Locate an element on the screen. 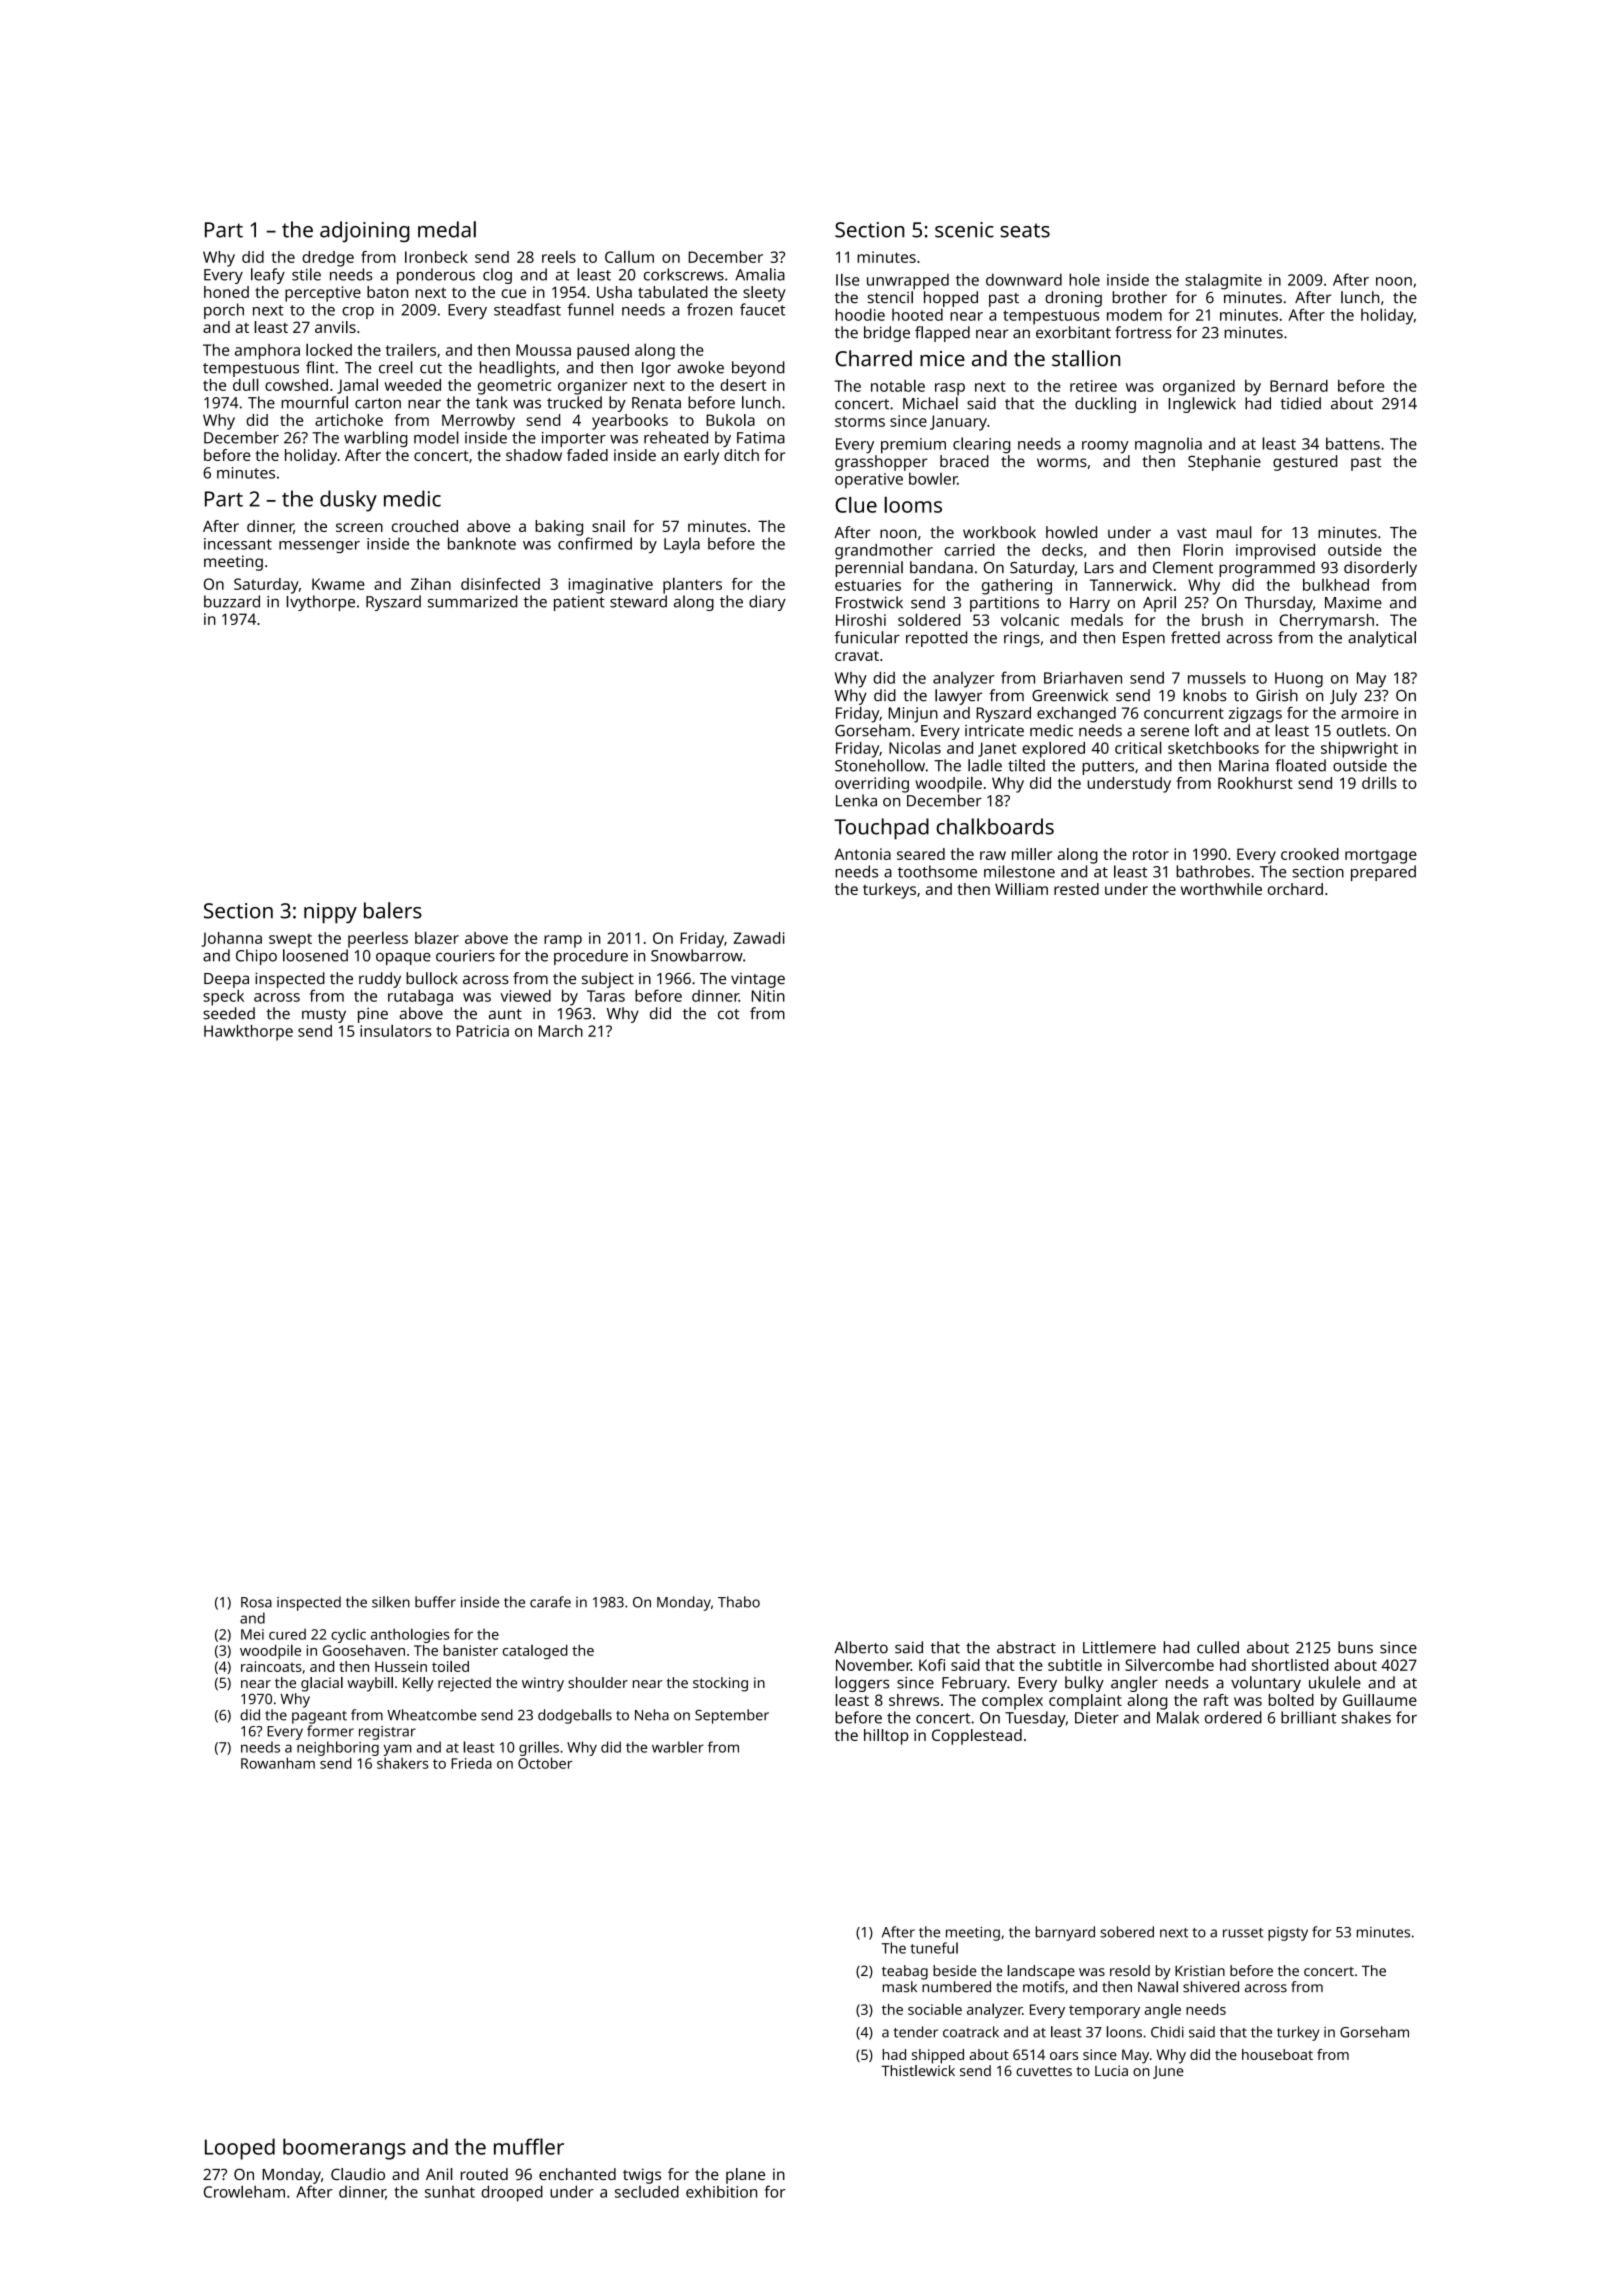 The image size is (1620, 2292). stalagmite is located at coordinates (1223, 281).
